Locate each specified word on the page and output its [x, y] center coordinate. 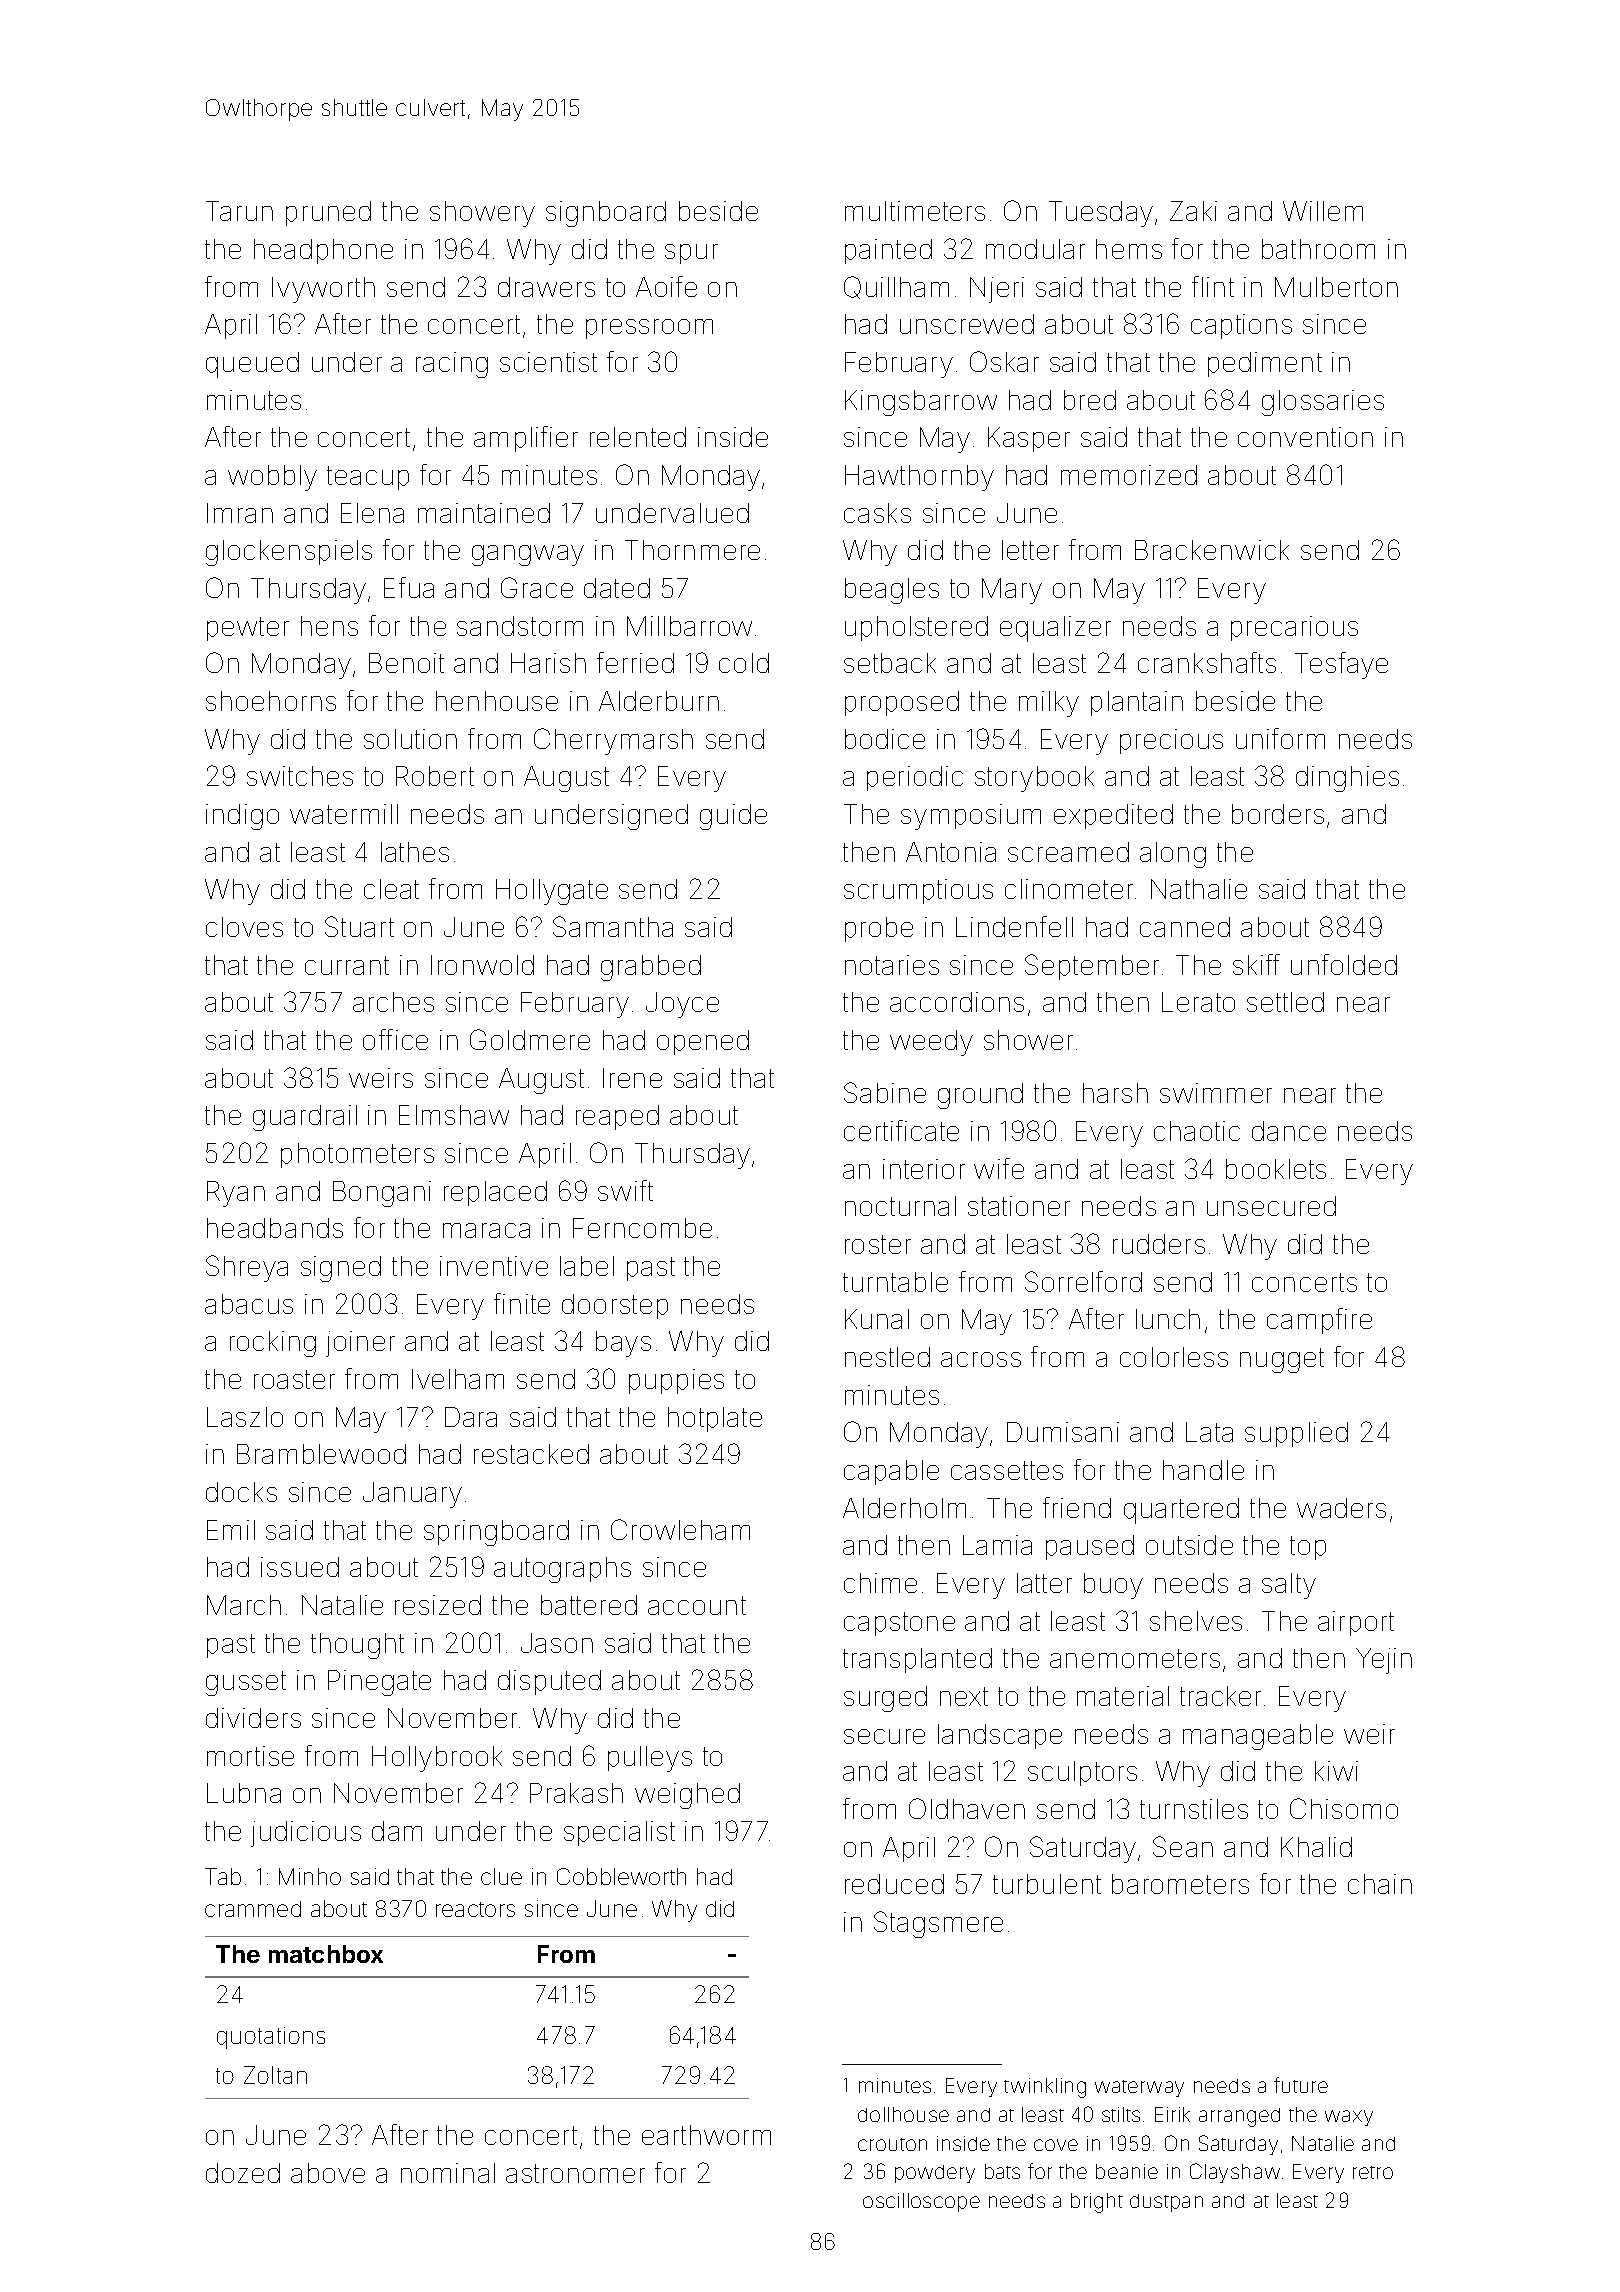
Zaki [1193, 211]
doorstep [615, 1306]
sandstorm [520, 626]
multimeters [915, 211]
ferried [635, 662]
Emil [231, 1530]
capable [891, 1472]
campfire [1319, 1321]
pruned [328, 213]
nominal [448, 2173]
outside [1189, 1545]
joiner [360, 1344]
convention [1305, 437]
